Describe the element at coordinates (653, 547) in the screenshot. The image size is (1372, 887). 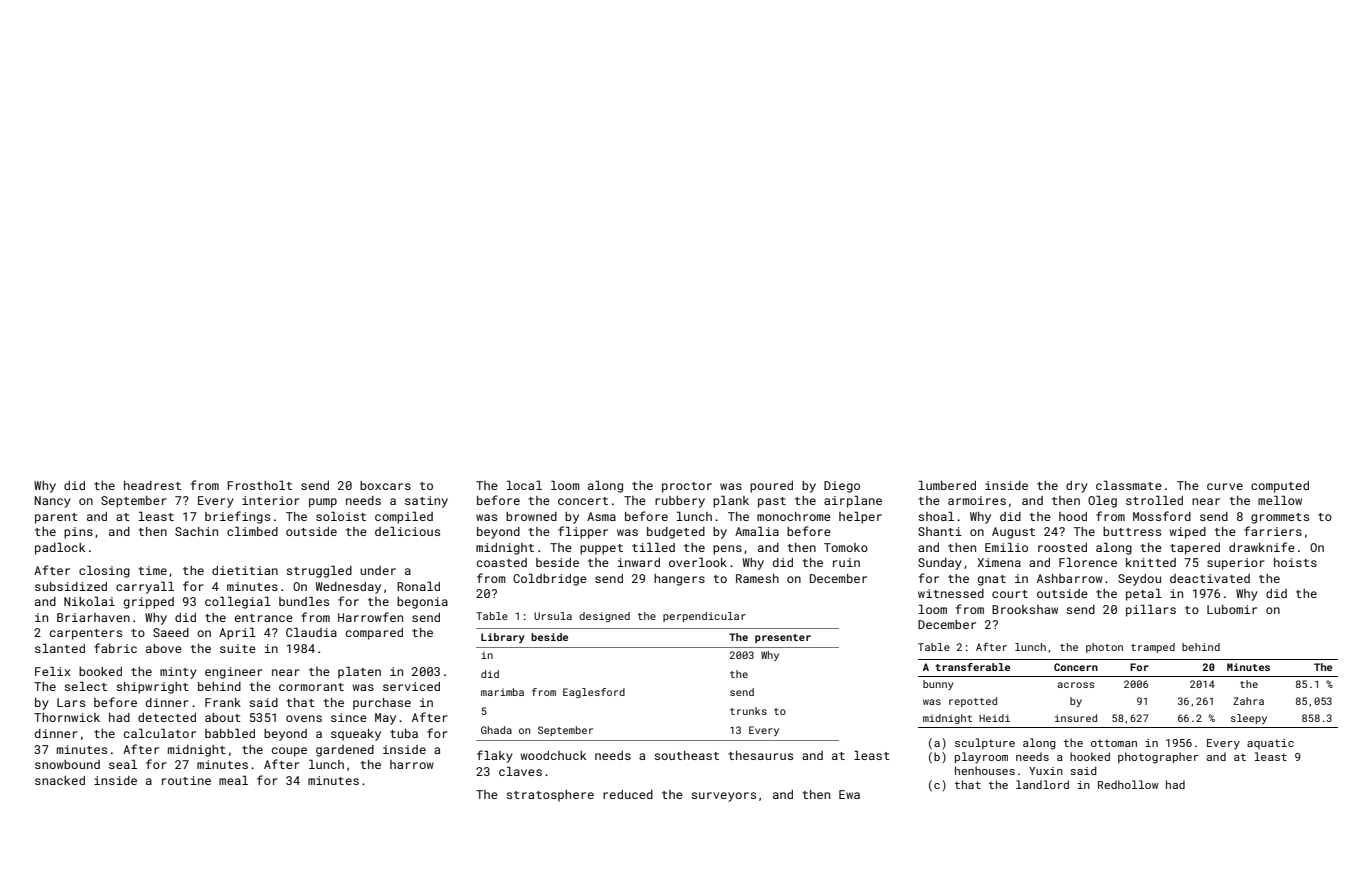
I see `tilled` at that location.
